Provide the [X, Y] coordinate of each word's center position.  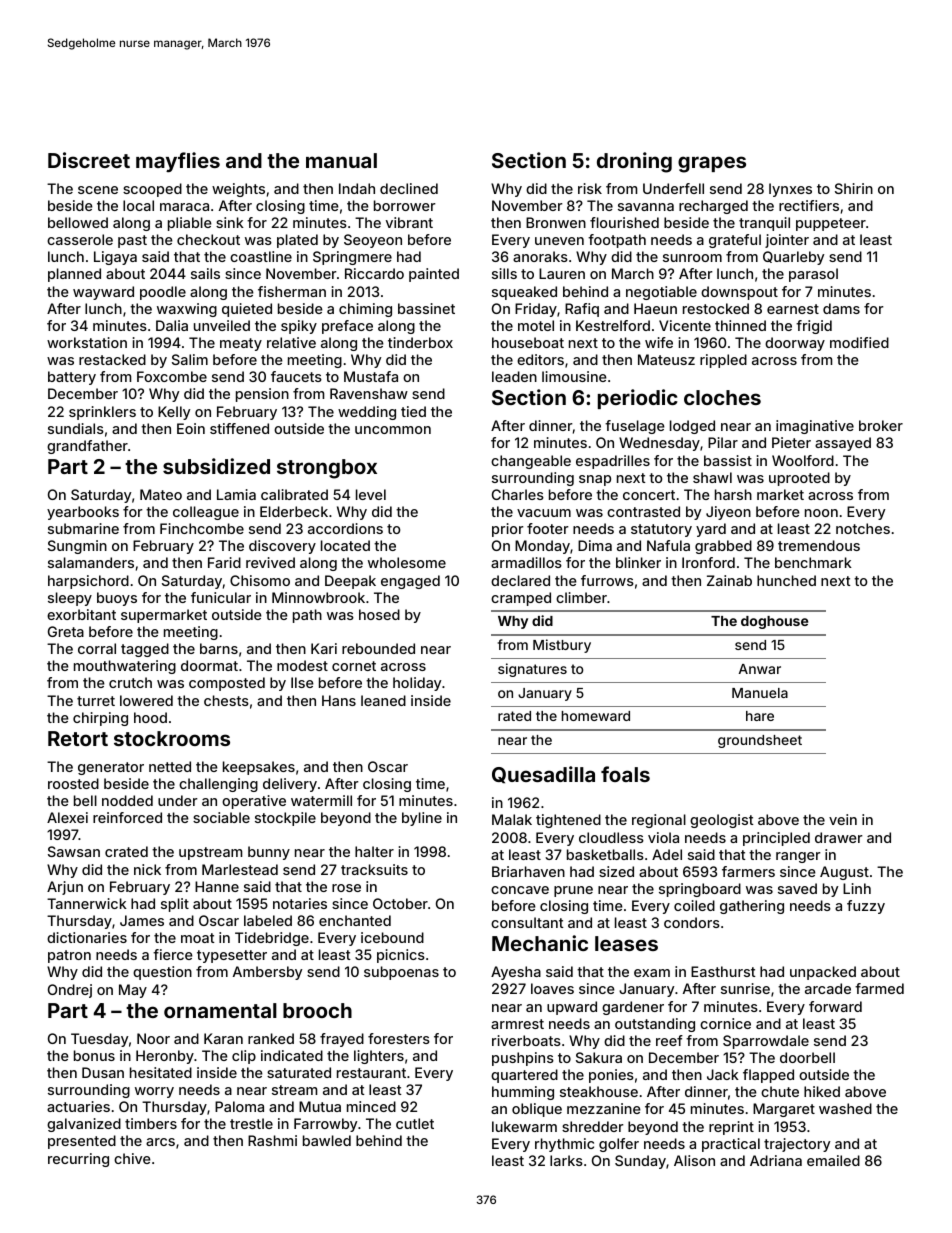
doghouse [774, 622]
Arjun [65, 888]
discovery [282, 547]
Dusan [103, 1072]
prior [508, 530]
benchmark [813, 562]
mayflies [178, 162]
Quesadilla [543, 775]
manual [341, 160]
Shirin [854, 188]
